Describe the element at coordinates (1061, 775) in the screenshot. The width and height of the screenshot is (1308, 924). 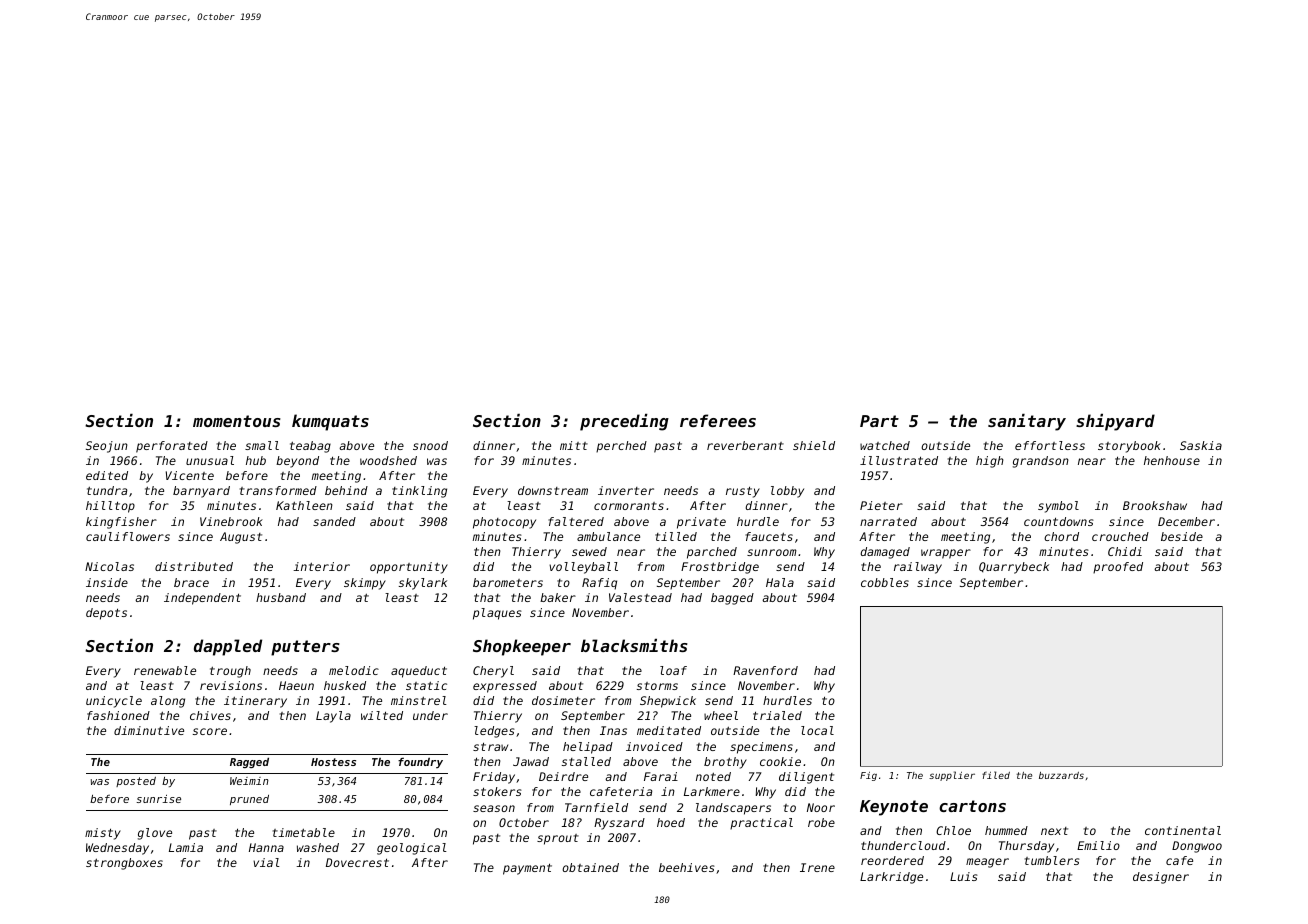
I see `buzzards` at that location.
